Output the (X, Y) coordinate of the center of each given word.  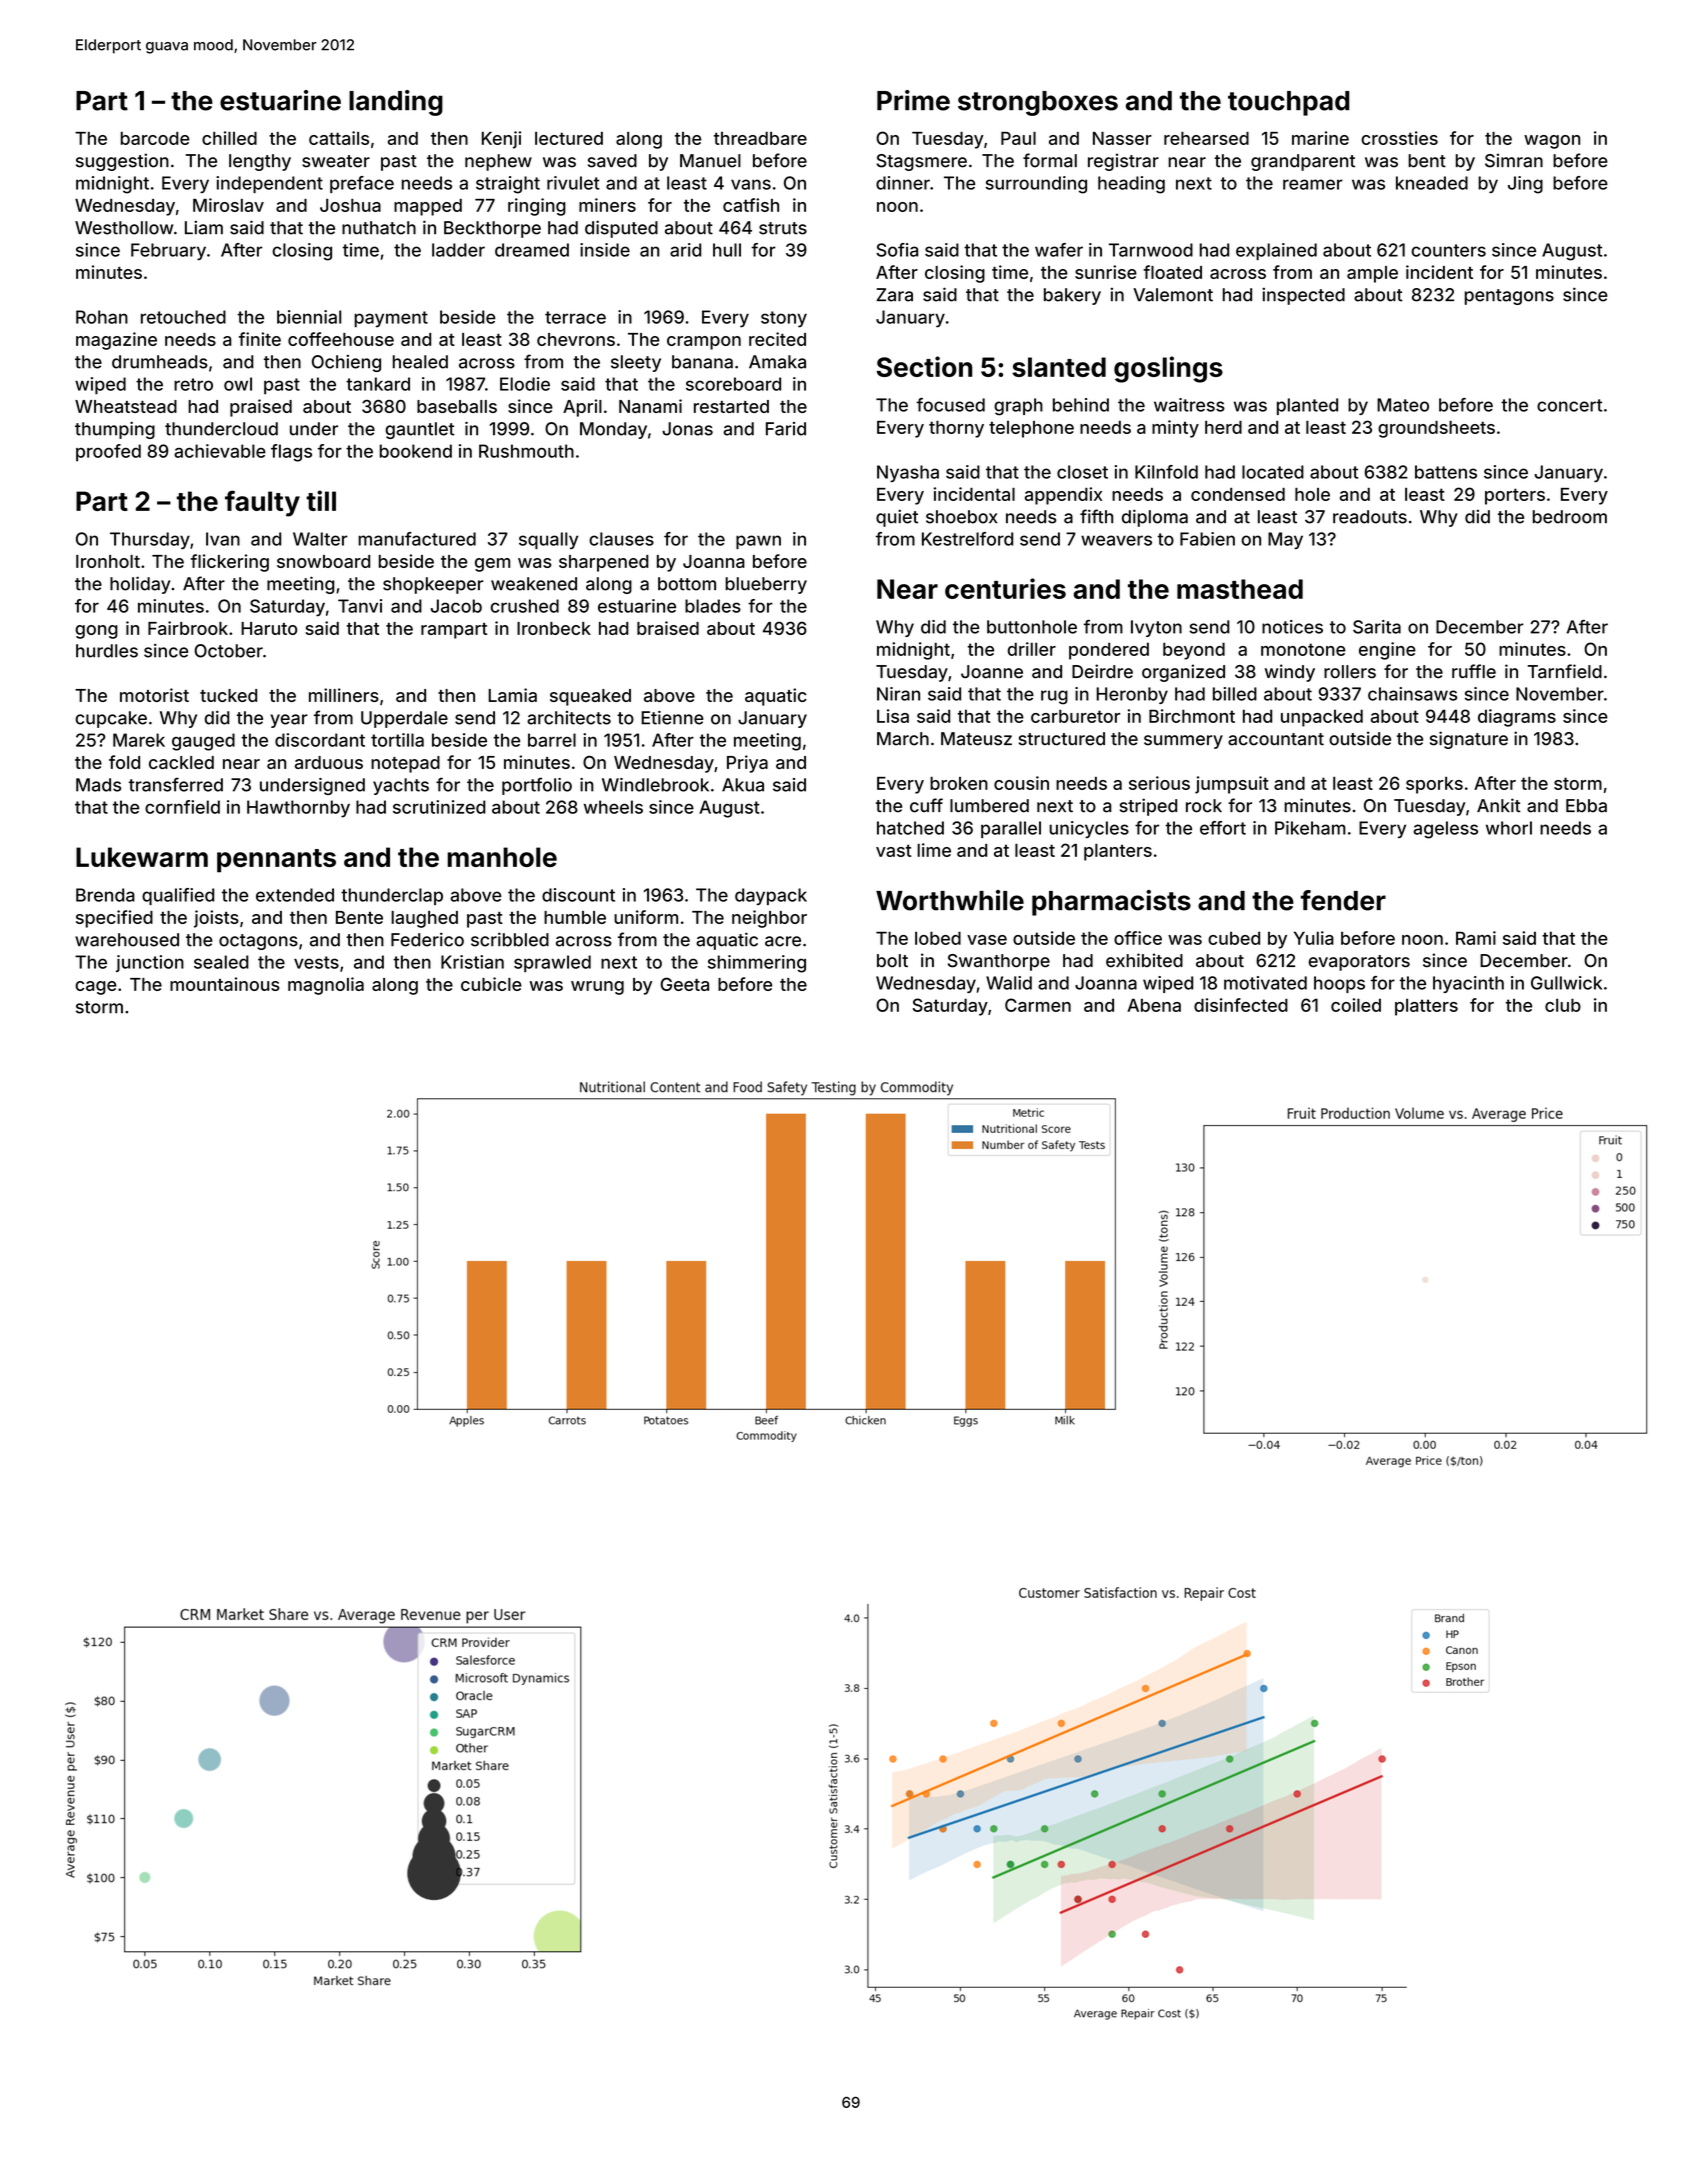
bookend (416, 451)
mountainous (225, 984)
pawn (758, 542)
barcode (155, 138)
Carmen (1038, 1005)
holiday (140, 585)
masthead (1240, 589)
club (1563, 1005)
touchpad (1288, 103)
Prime (913, 100)
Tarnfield (1565, 671)
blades (713, 606)
